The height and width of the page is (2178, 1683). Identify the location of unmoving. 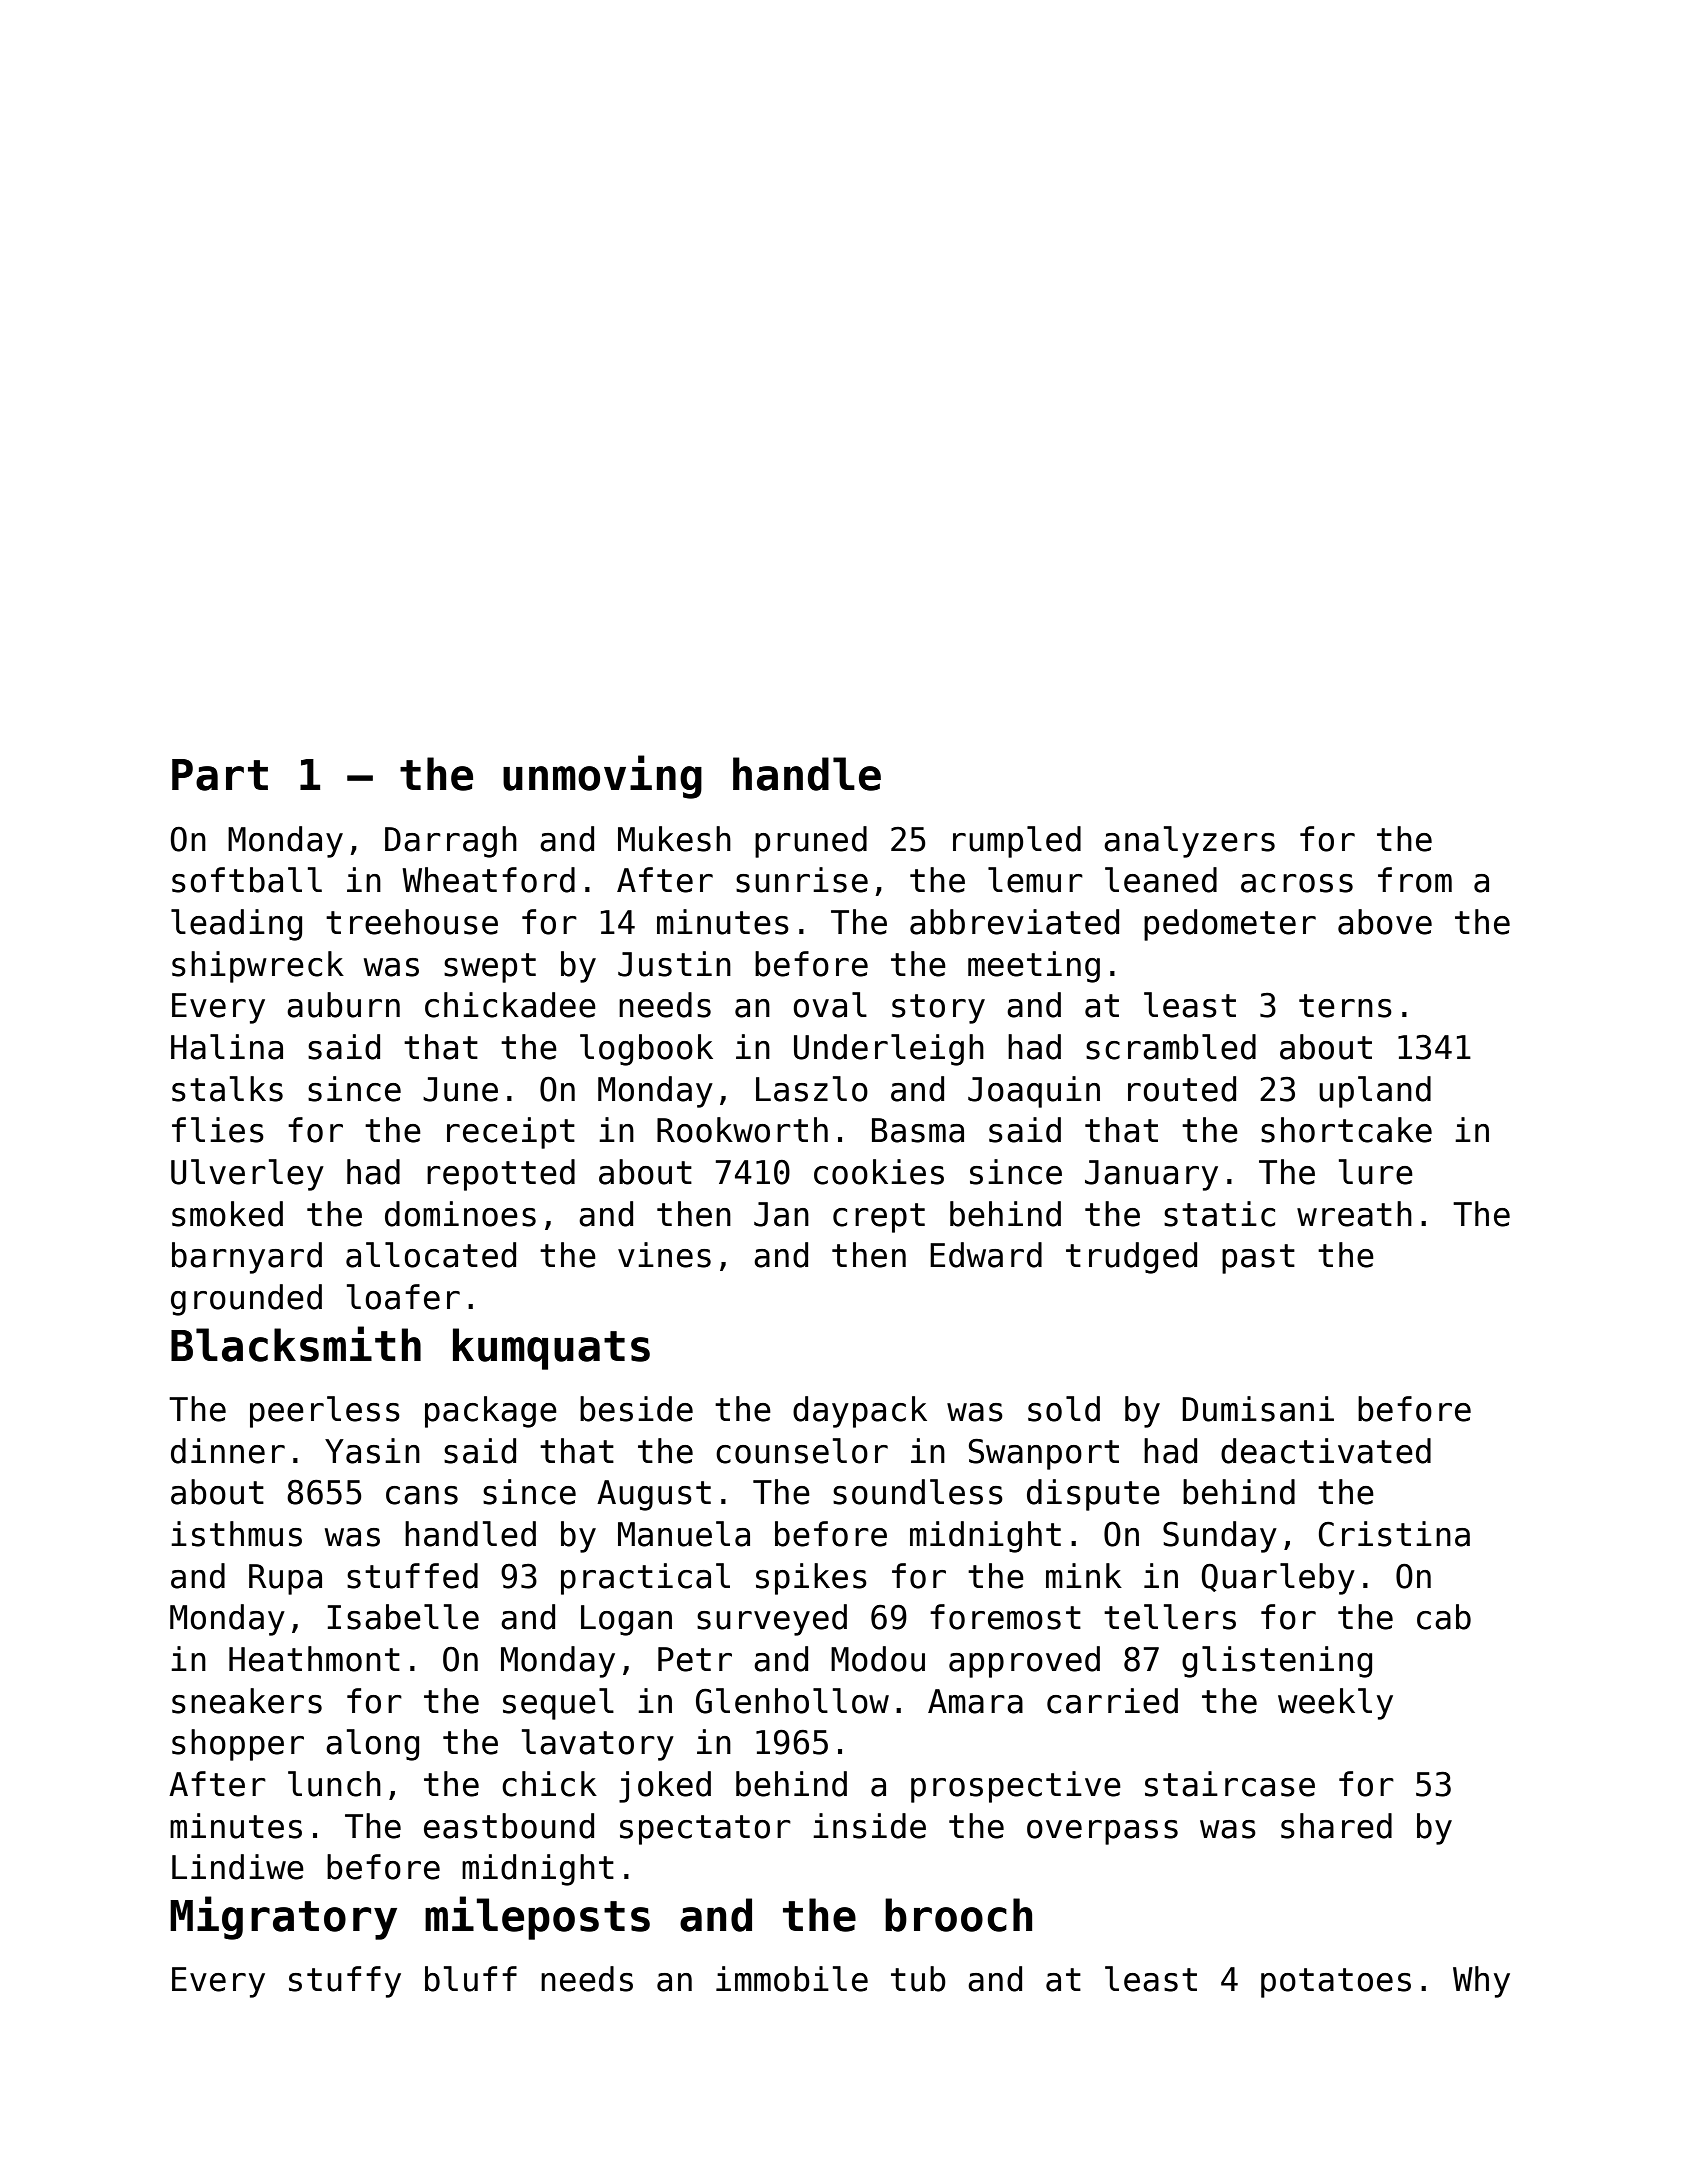
(602, 777).
